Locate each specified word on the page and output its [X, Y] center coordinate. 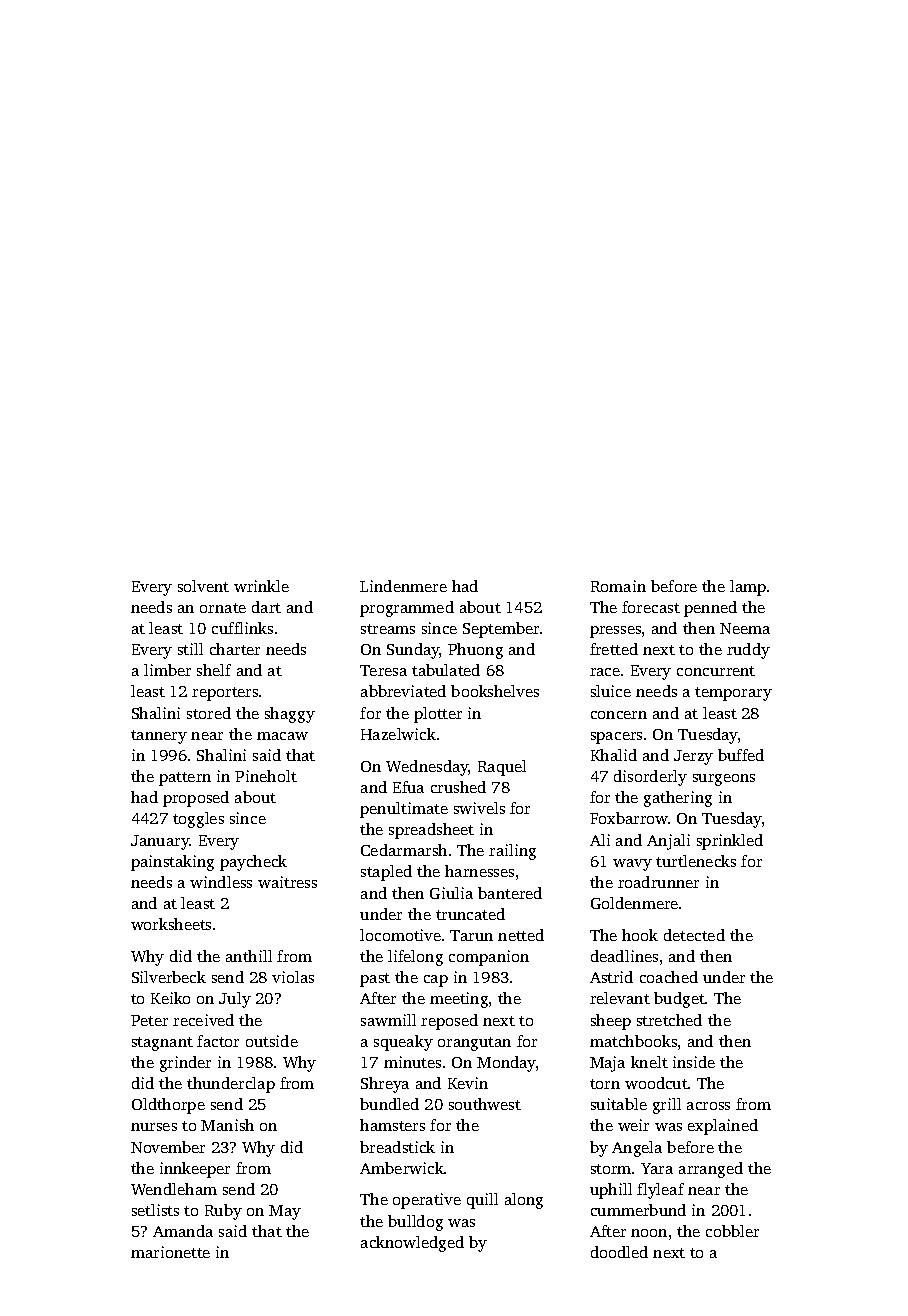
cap [436, 981]
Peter [149, 1020]
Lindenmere [403, 586]
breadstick [397, 1147]
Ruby [223, 1212]
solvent [203, 586]
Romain [618, 586]
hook [640, 935]
